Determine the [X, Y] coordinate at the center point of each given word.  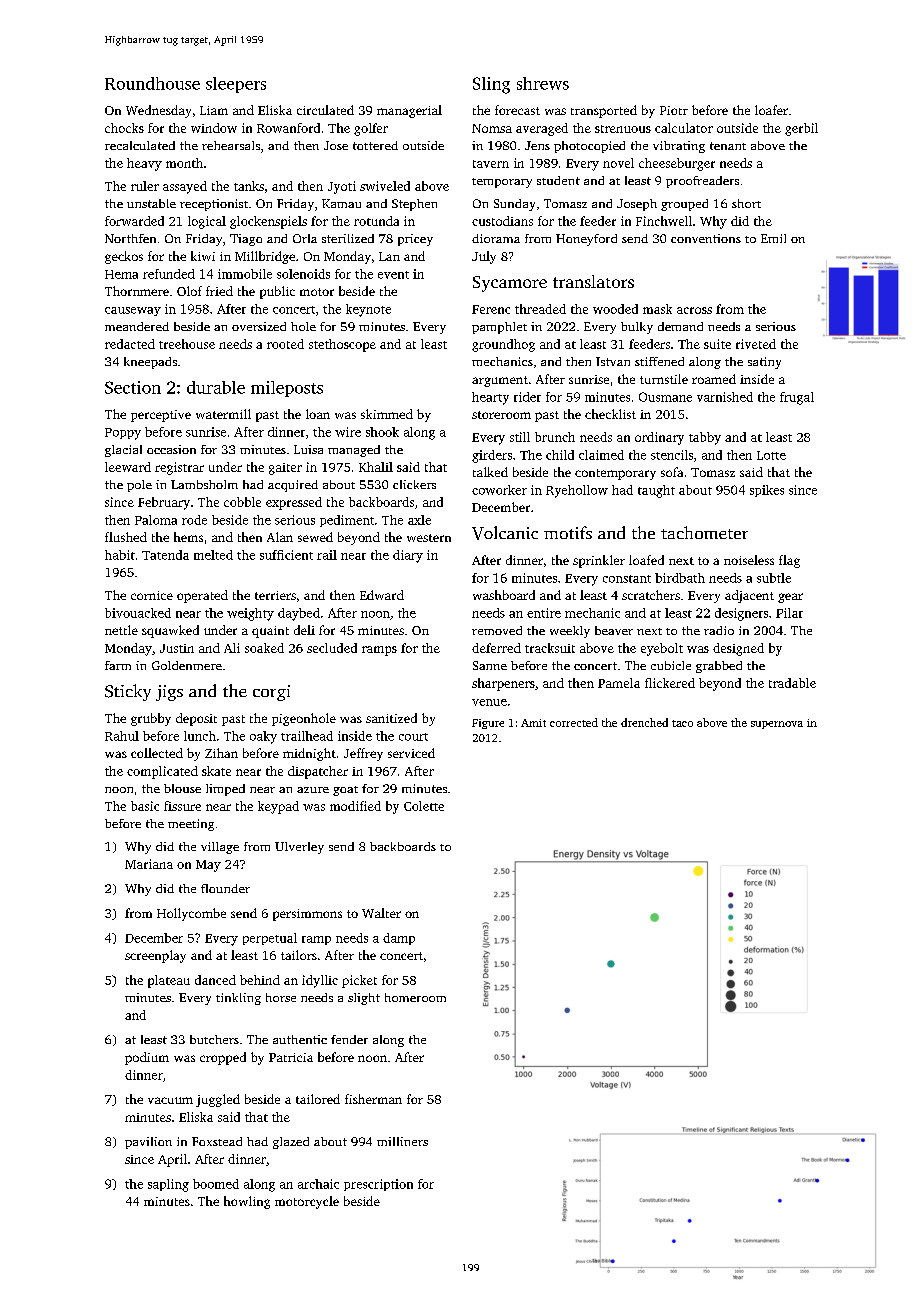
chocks [124, 128]
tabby [705, 438]
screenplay [155, 956]
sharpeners [503, 684]
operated [202, 596]
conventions [706, 238]
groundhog [503, 345]
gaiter [285, 469]
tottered [375, 145]
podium [147, 1058]
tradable [792, 683]
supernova [777, 725]
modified [355, 806]
